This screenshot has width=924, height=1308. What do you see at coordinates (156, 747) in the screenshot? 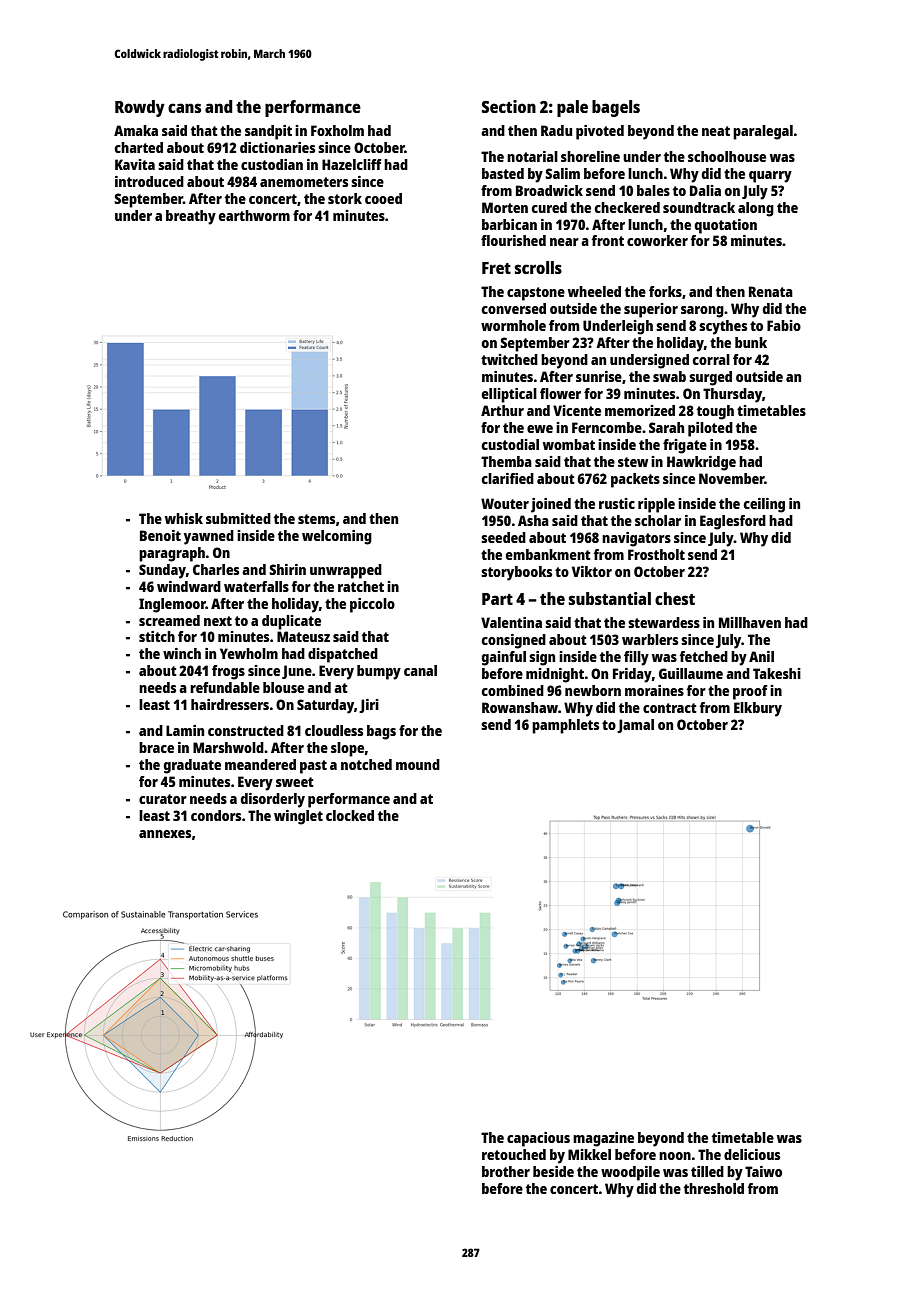
I see `brace` at bounding box center [156, 747].
